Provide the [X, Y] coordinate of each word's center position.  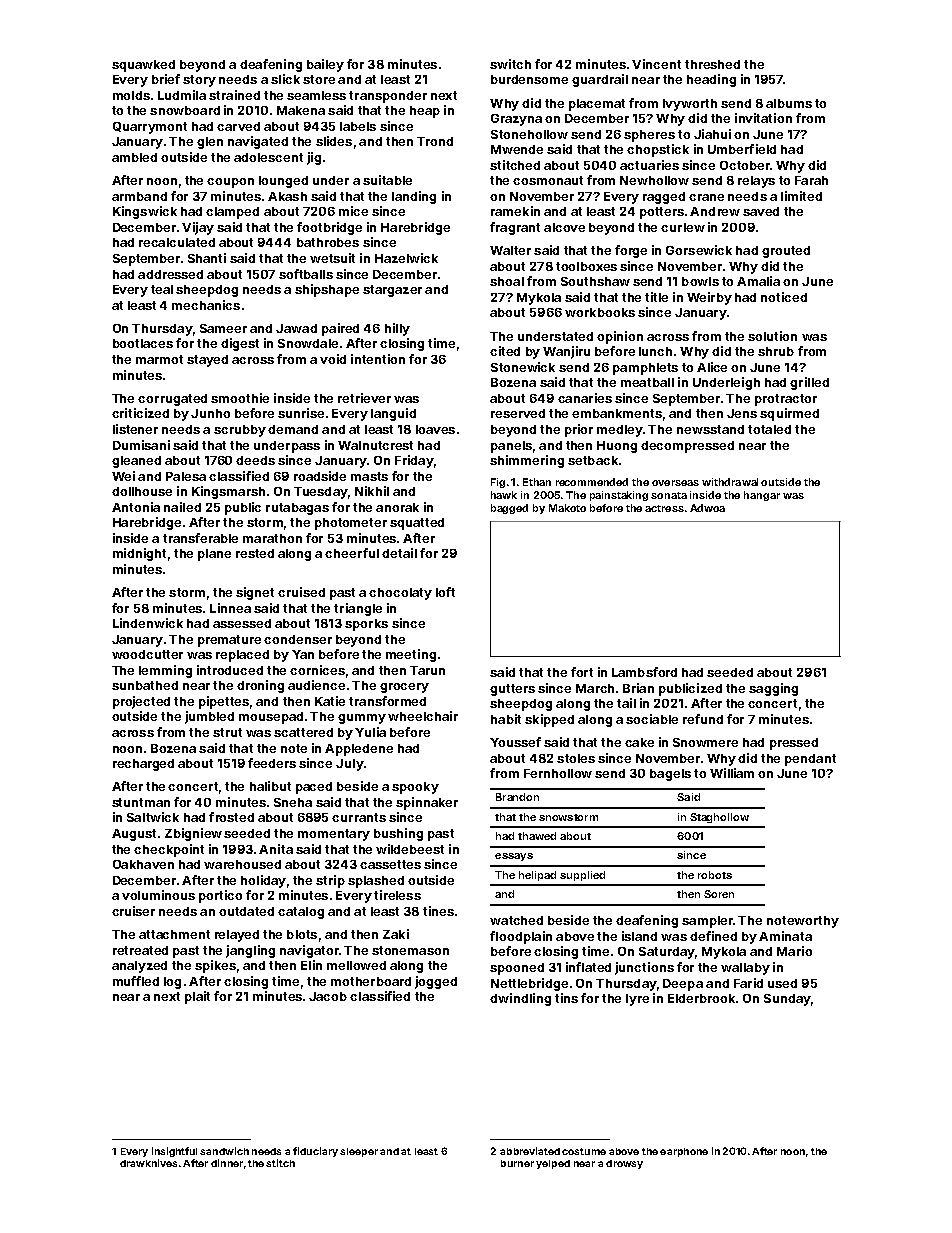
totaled [769, 429]
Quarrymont [150, 128]
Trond [435, 141]
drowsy [624, 1164]
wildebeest [410, 849]
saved [761, 211]
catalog [301, 913]
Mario [794, 951]
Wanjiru [566, 352]
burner [517, 1163]
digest [240, 344]
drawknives [148, 1163]
